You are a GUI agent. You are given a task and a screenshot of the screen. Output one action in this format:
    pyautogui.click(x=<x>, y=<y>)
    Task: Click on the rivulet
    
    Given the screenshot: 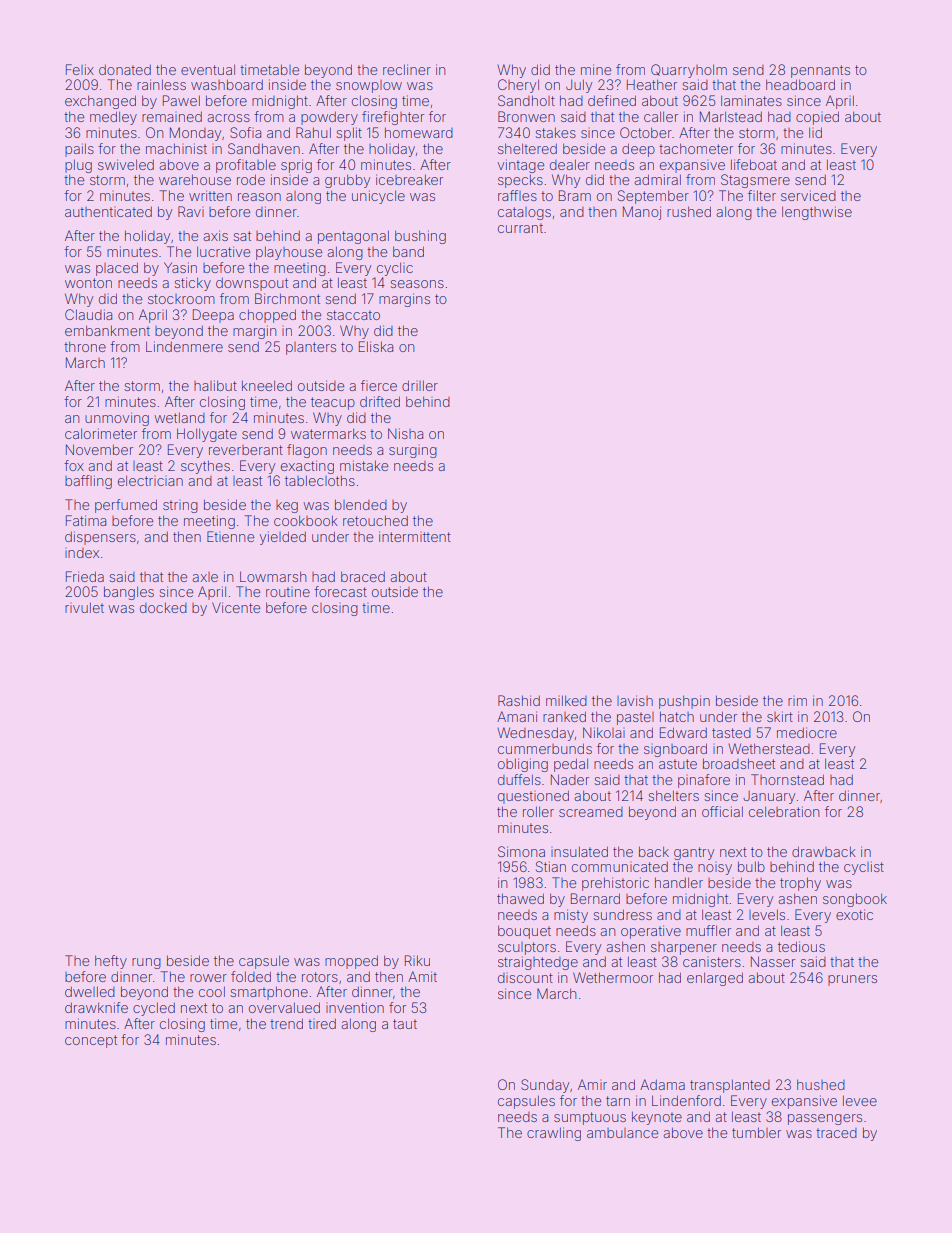 What is the action you would take?
    pyautogui.click(x=84, y=607)
